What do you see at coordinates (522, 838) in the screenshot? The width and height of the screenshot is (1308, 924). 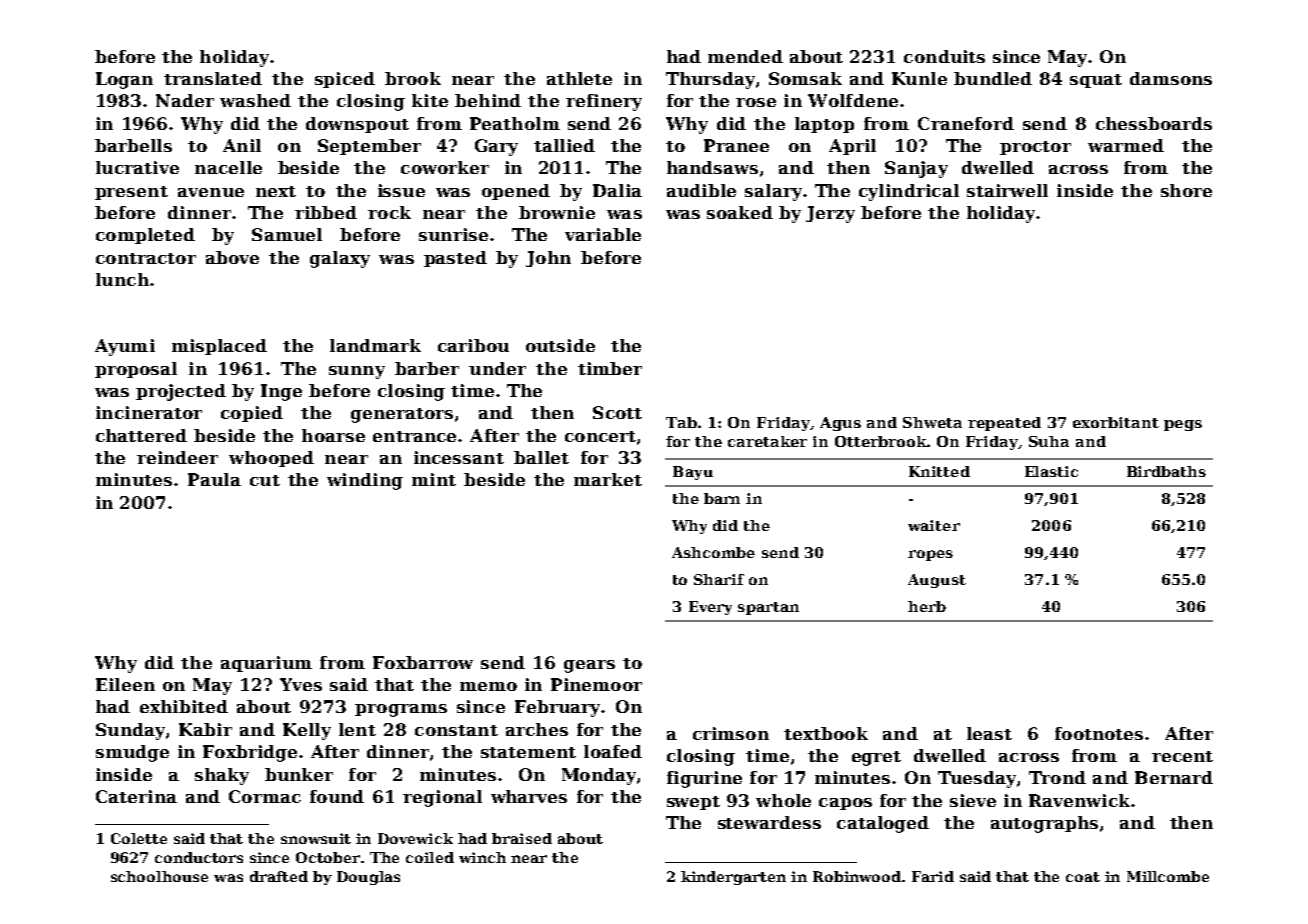 I see `braised` at bounding box center [522, 838].
